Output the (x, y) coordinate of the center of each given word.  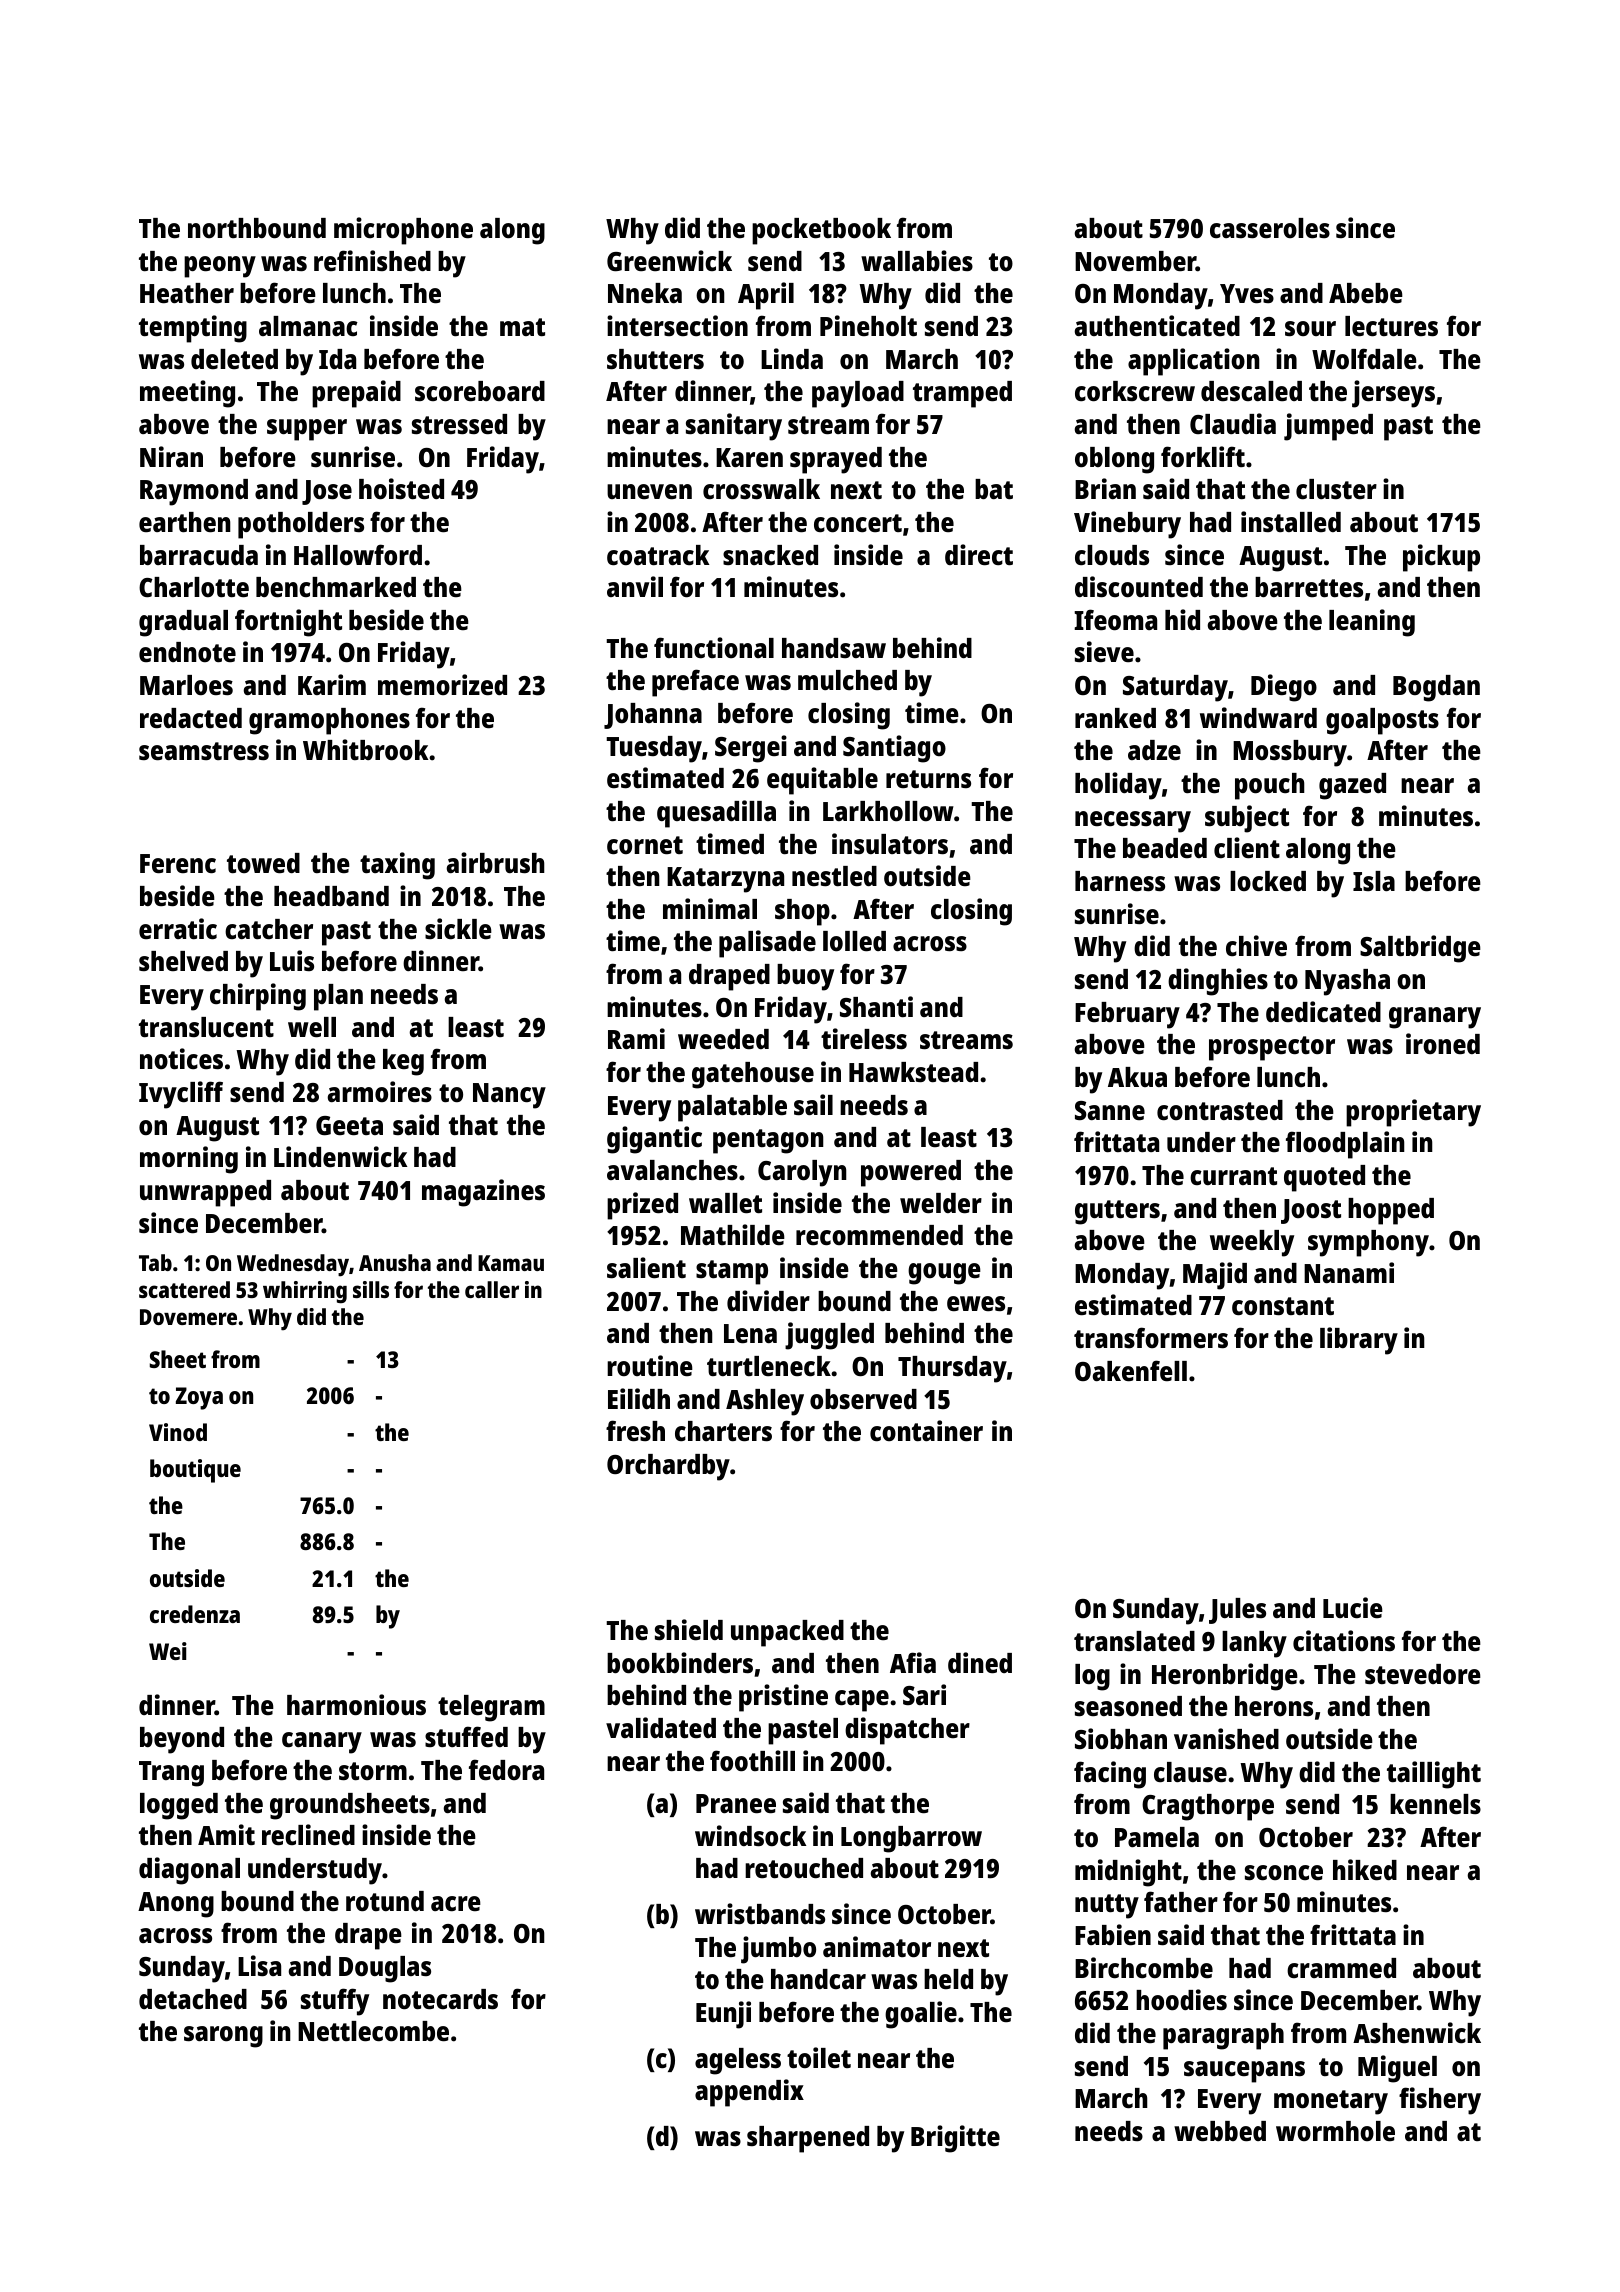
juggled (829, 1336)
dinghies (1218, 982)
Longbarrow (911, 1839)
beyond (182, 1740)
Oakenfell (1131, 1370)
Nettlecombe (373, 2031)
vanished (1226, 1738)
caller (492, 1289)
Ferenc (178, 863)
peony (220, 267)
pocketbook (821, 231)
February (1127, 1015)
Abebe (1366, 293)
